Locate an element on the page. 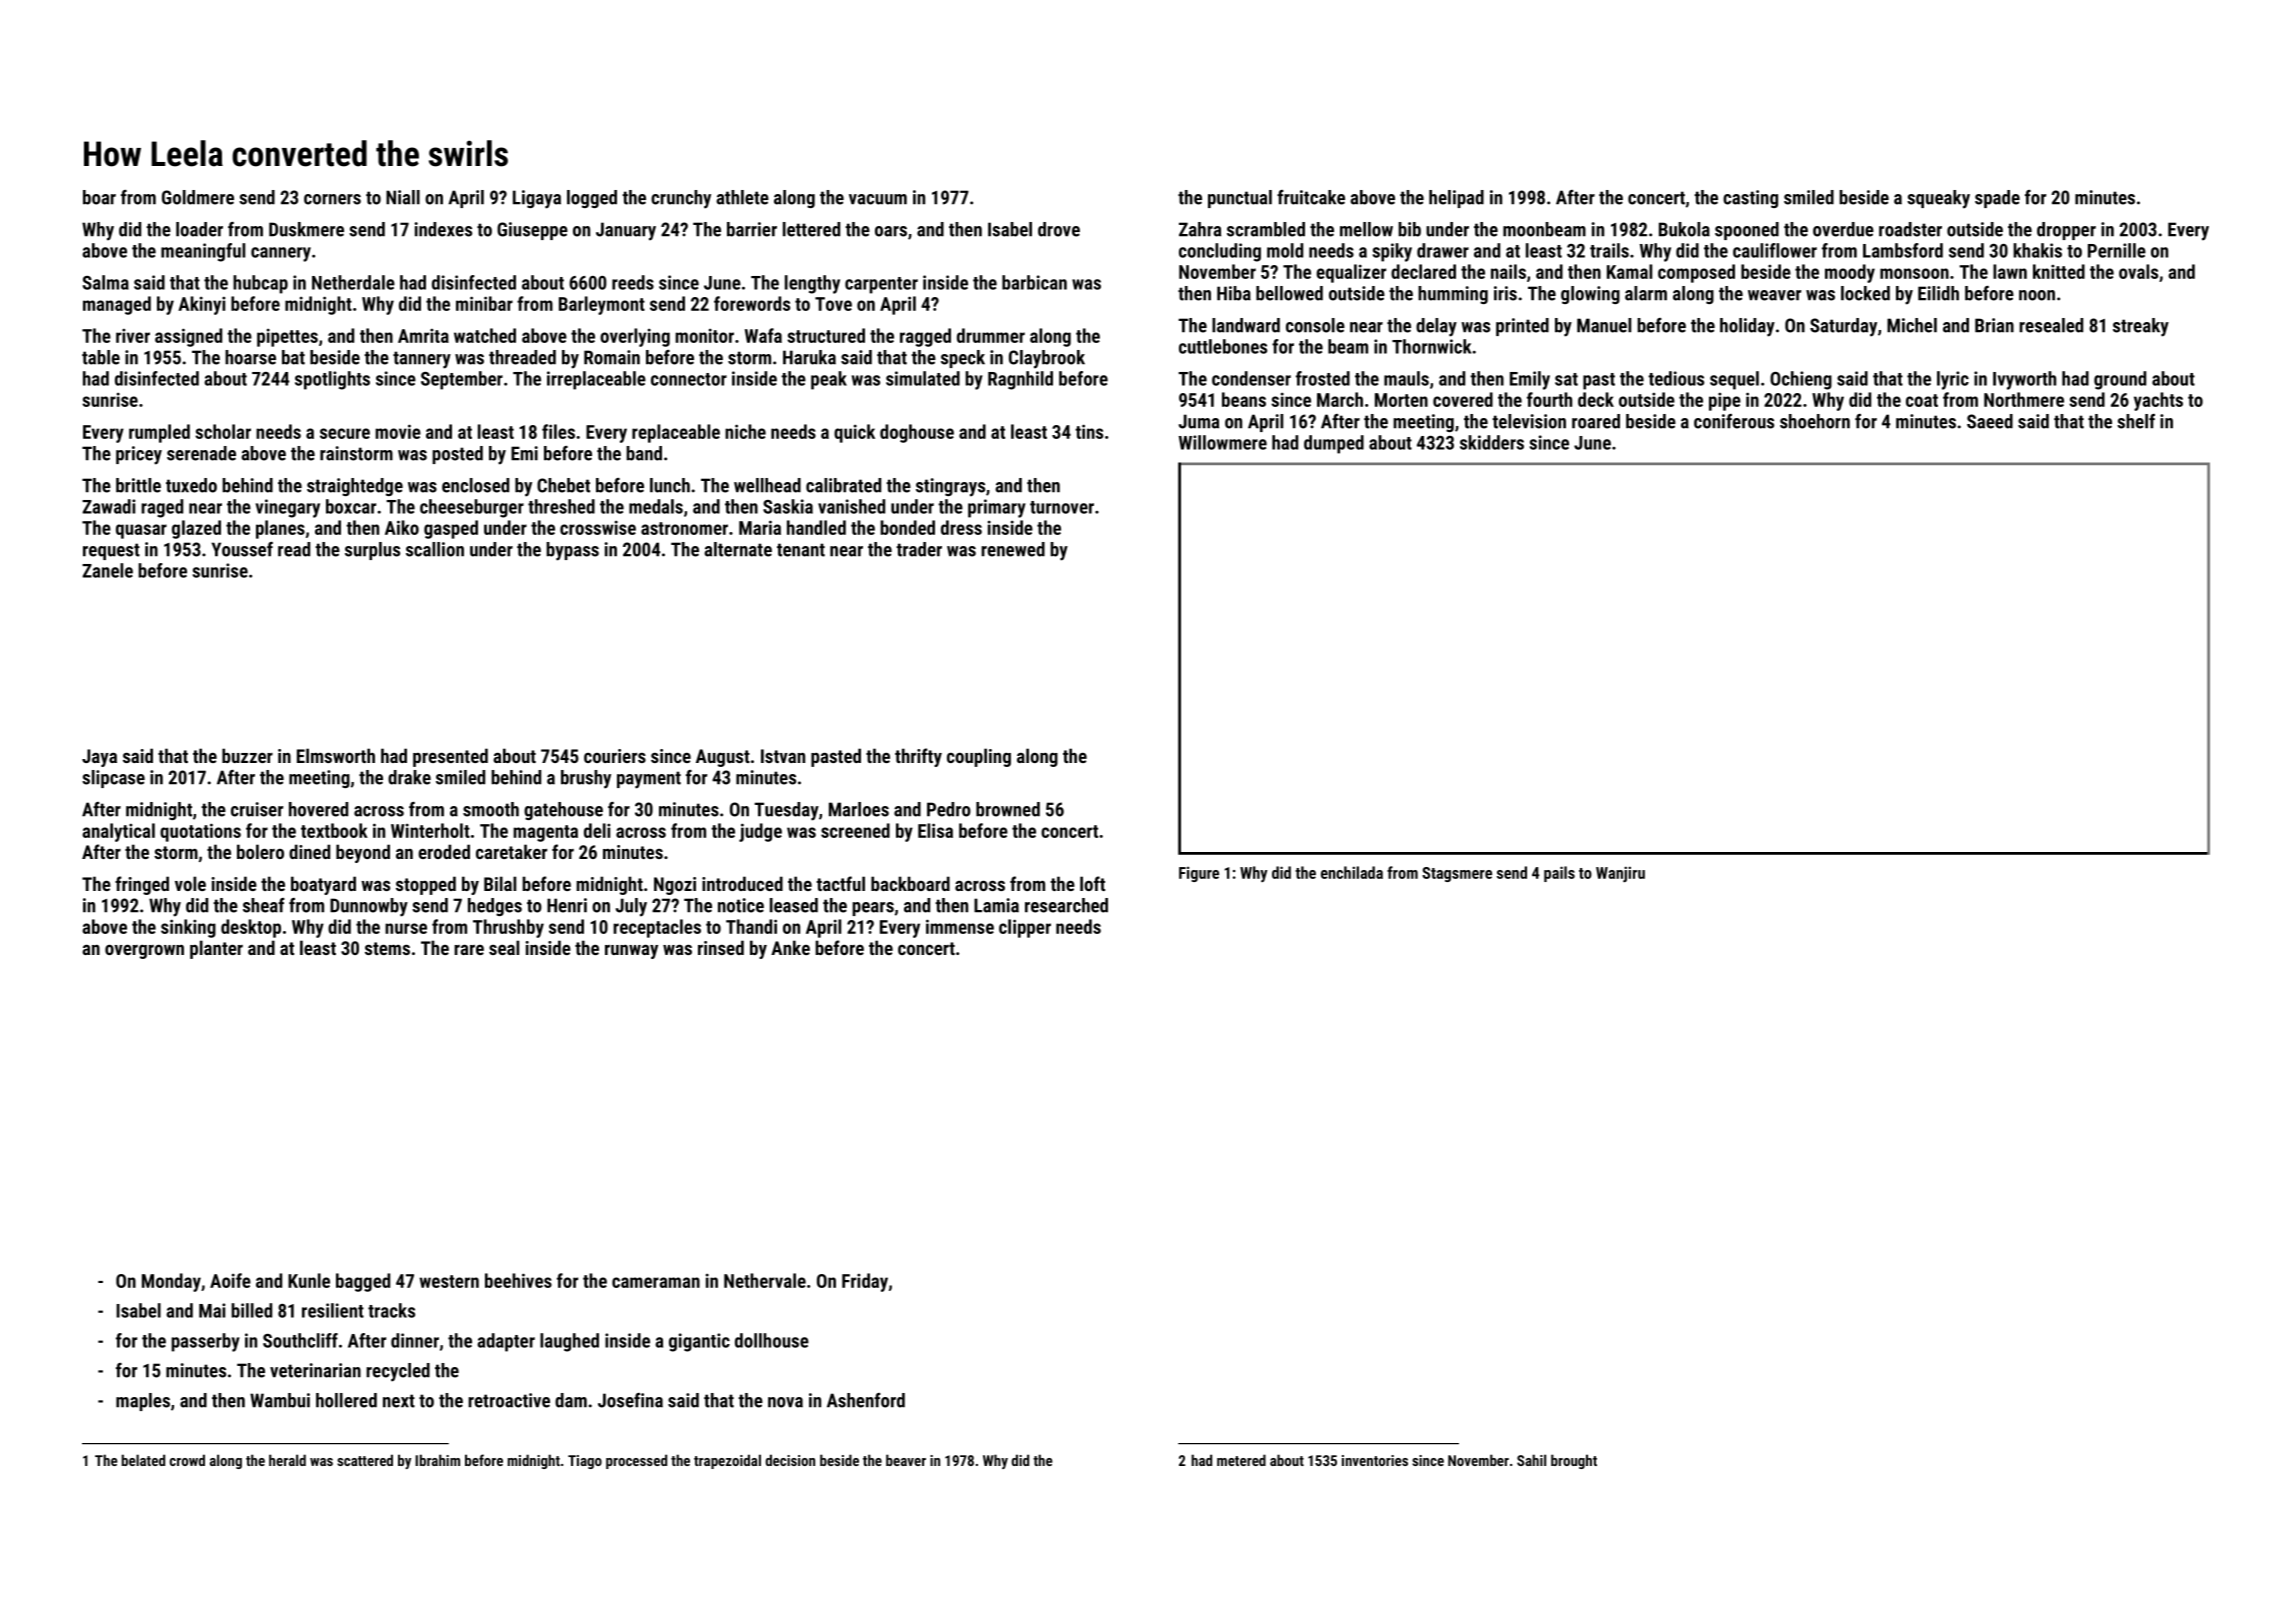 The width and height of the document is (2292, 1620). holiday is located at coordinates (1747, 327).
